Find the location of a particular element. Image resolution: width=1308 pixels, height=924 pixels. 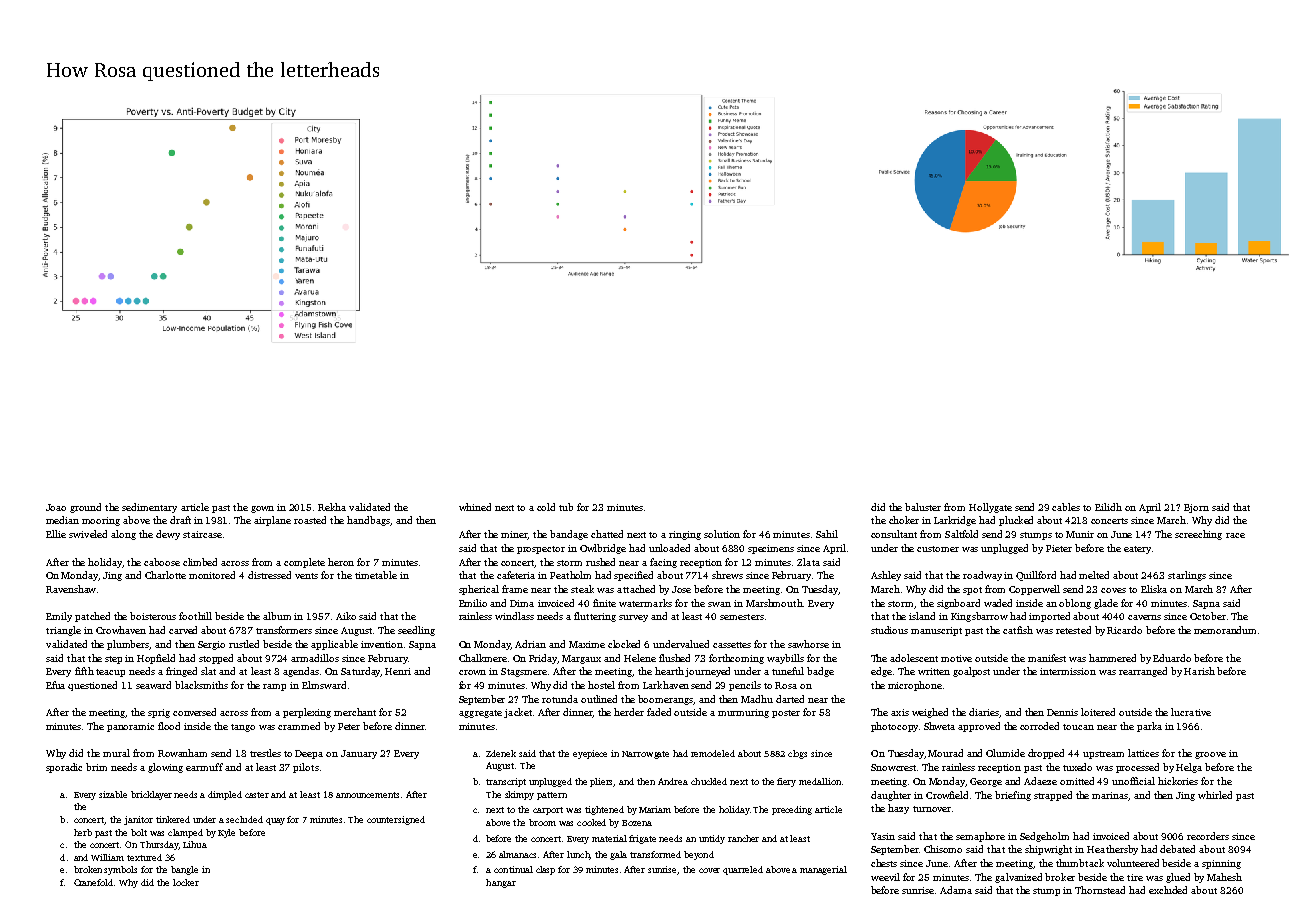

heron is located at coordinates (341, 562).
